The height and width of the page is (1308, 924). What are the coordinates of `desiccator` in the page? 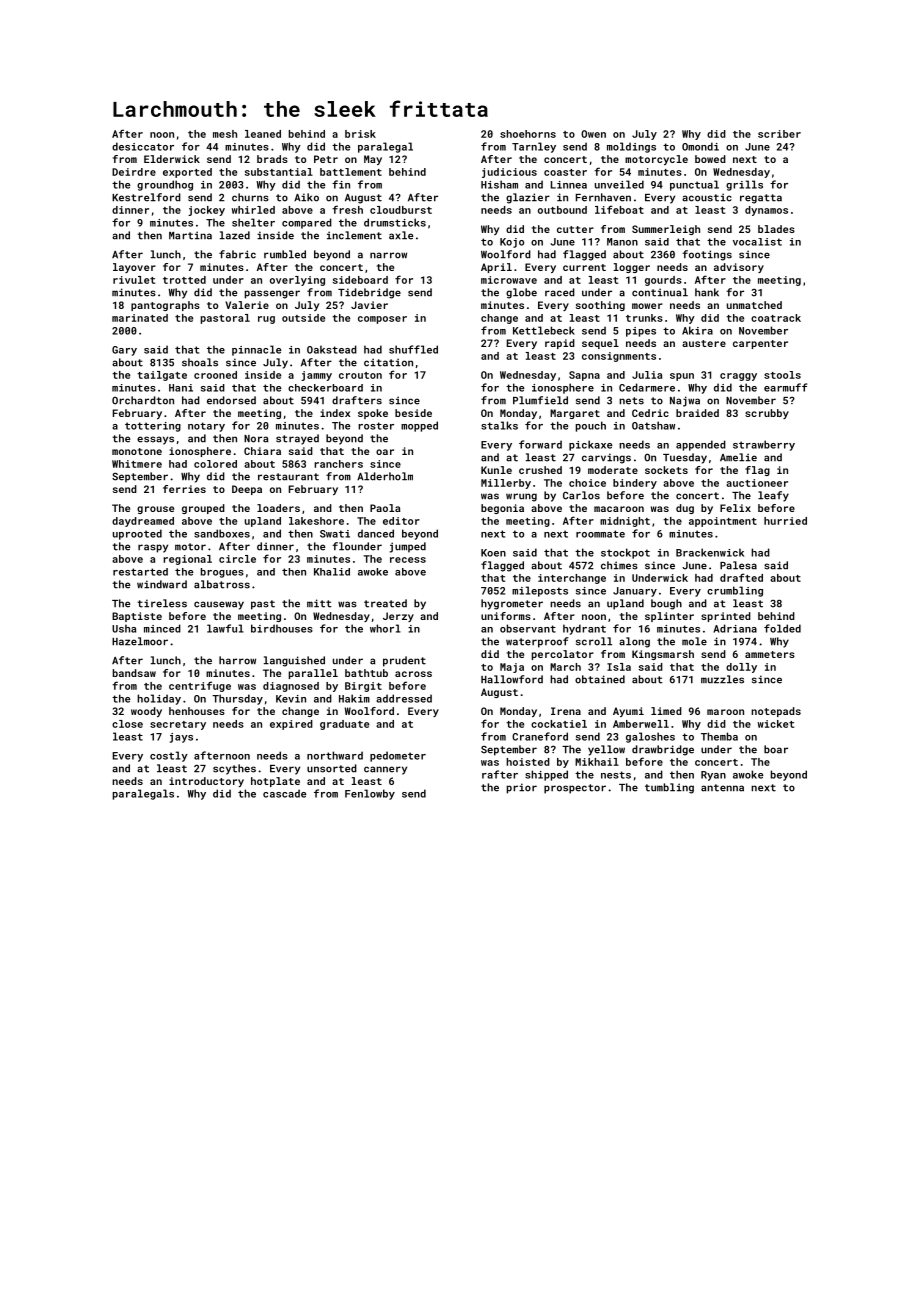 It's located at (143, 146).
